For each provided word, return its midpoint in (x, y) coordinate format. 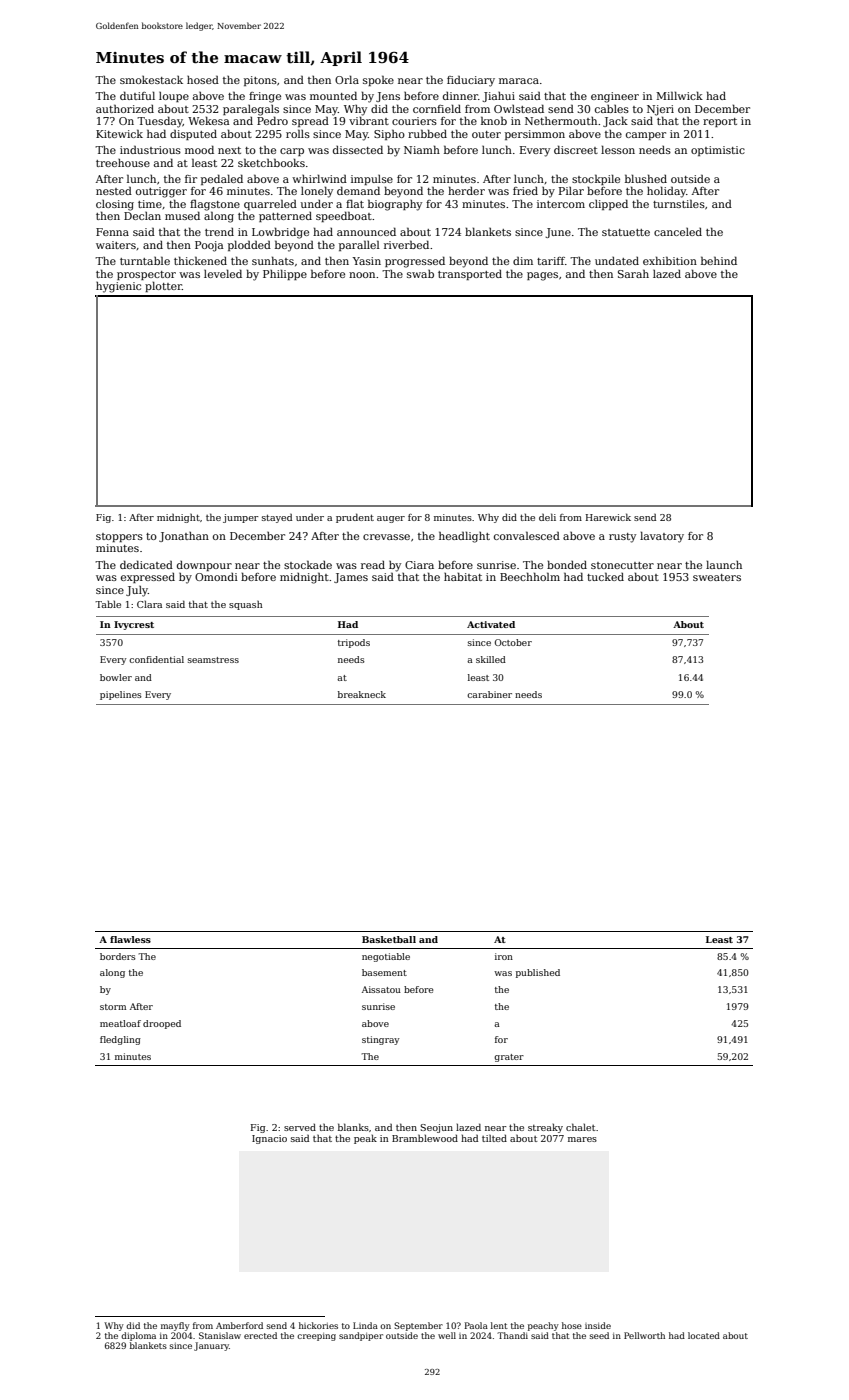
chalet (581, 1127)
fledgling (120, 1040)
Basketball (389, 939)
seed (599, 1335)
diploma (138, 1336)
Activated (491, 624)
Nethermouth (561, 120)
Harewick (608, 517)
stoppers (119, 537)
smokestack (151, 80)
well (447, 1335)
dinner (460, 96)
